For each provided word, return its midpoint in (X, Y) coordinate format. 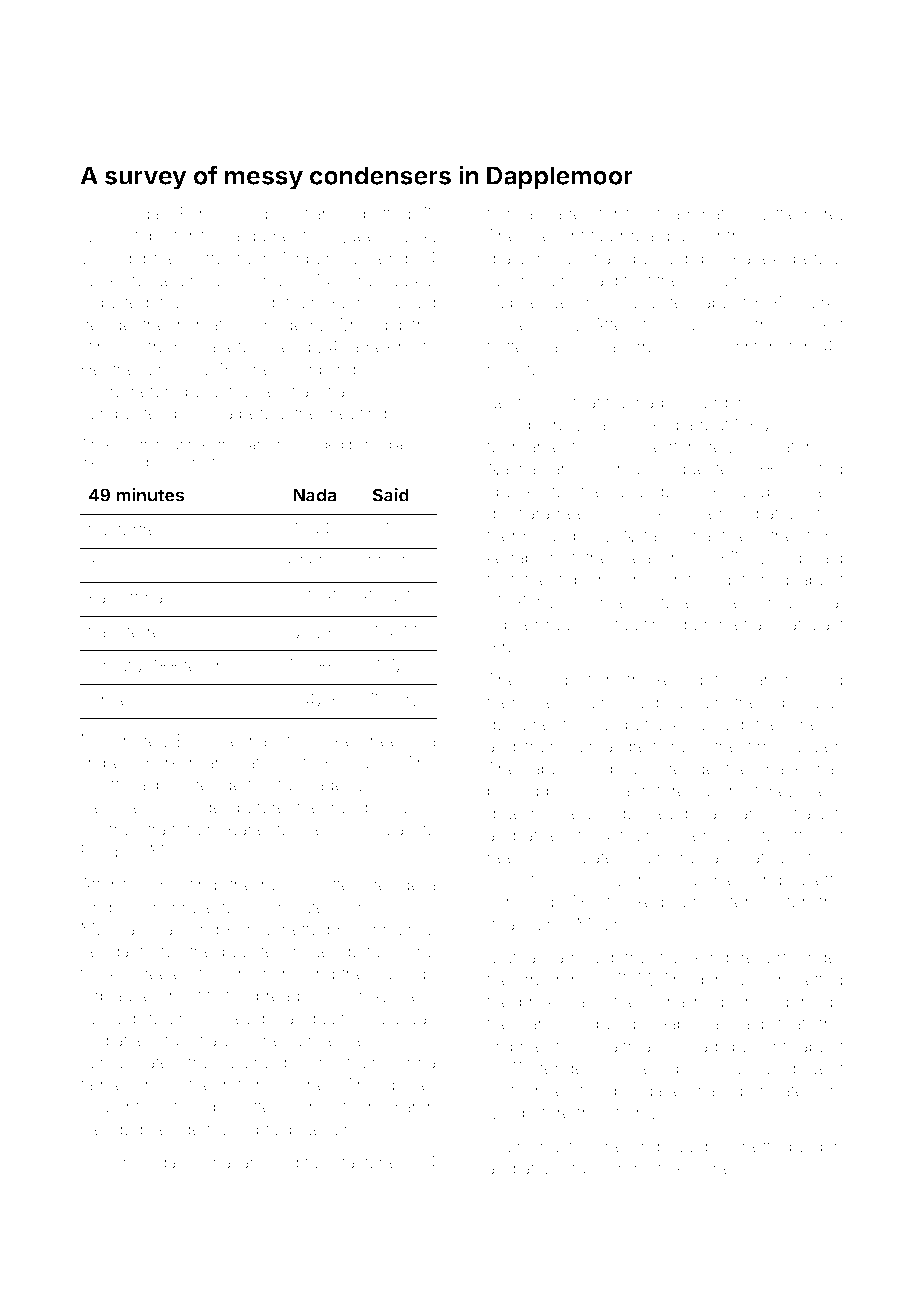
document (527, 724)
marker (167, 762)
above (199, 391)
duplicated (774, 1092)
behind (370, 444)
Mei (501, 1112)
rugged (108, 1020)
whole (104, 235)
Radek (757, 258)
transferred (129, 631)
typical (511, 215)
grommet (713, 626)
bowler (813, 746)
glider (702, 515)
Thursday (148, 1163)
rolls (518, 646)
